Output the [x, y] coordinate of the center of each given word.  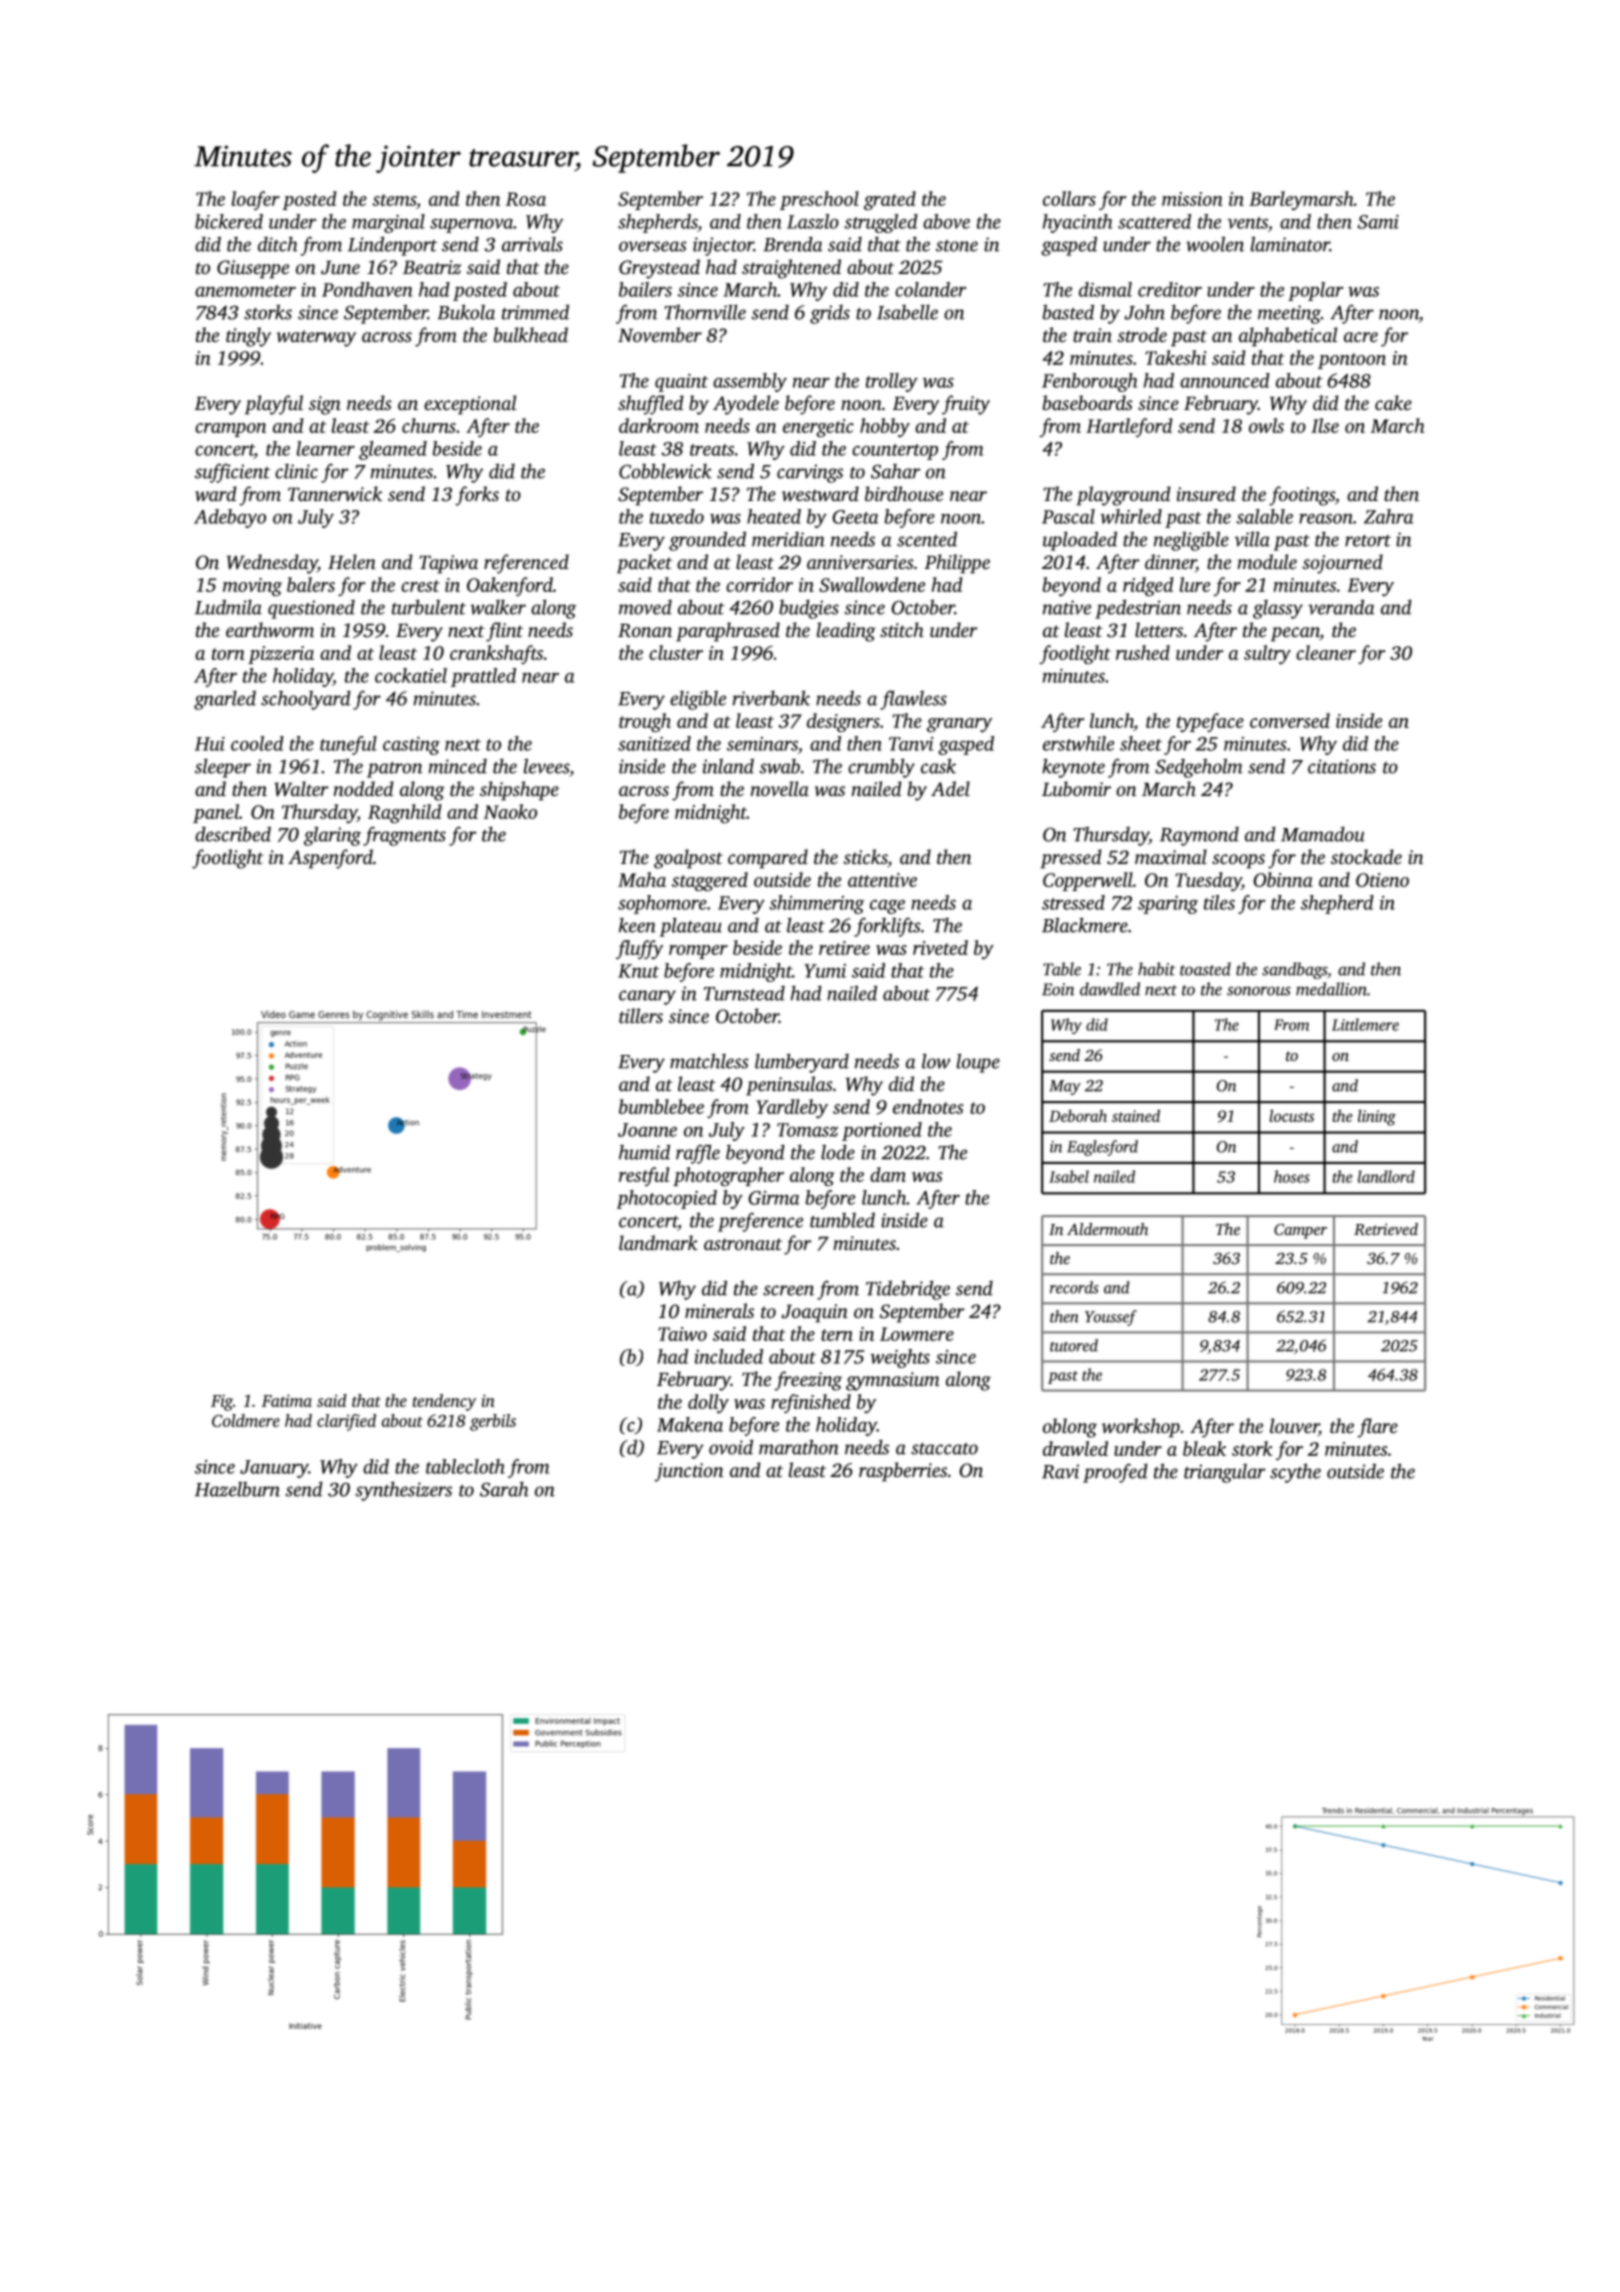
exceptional [470, 405]
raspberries [903, 1472]
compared [768, 859]
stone [957, 246]
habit [1156, 969]
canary [647, 997]
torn [228, 654]
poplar [1315, 291]
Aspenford [330, 859]
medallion [1331, 989]
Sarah [504, 1489]
